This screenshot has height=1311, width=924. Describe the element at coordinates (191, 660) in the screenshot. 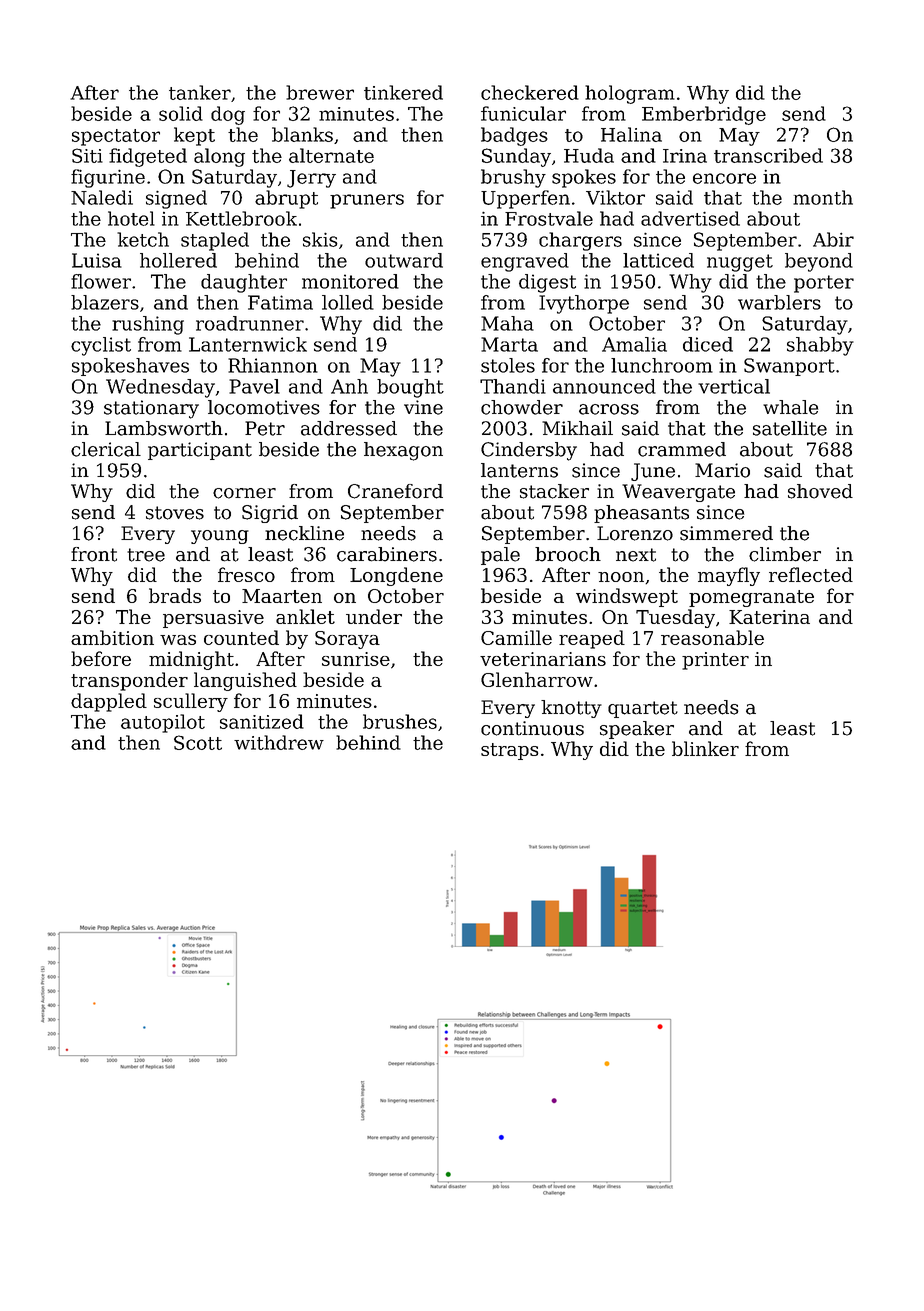

I see `midnight` at that location.
